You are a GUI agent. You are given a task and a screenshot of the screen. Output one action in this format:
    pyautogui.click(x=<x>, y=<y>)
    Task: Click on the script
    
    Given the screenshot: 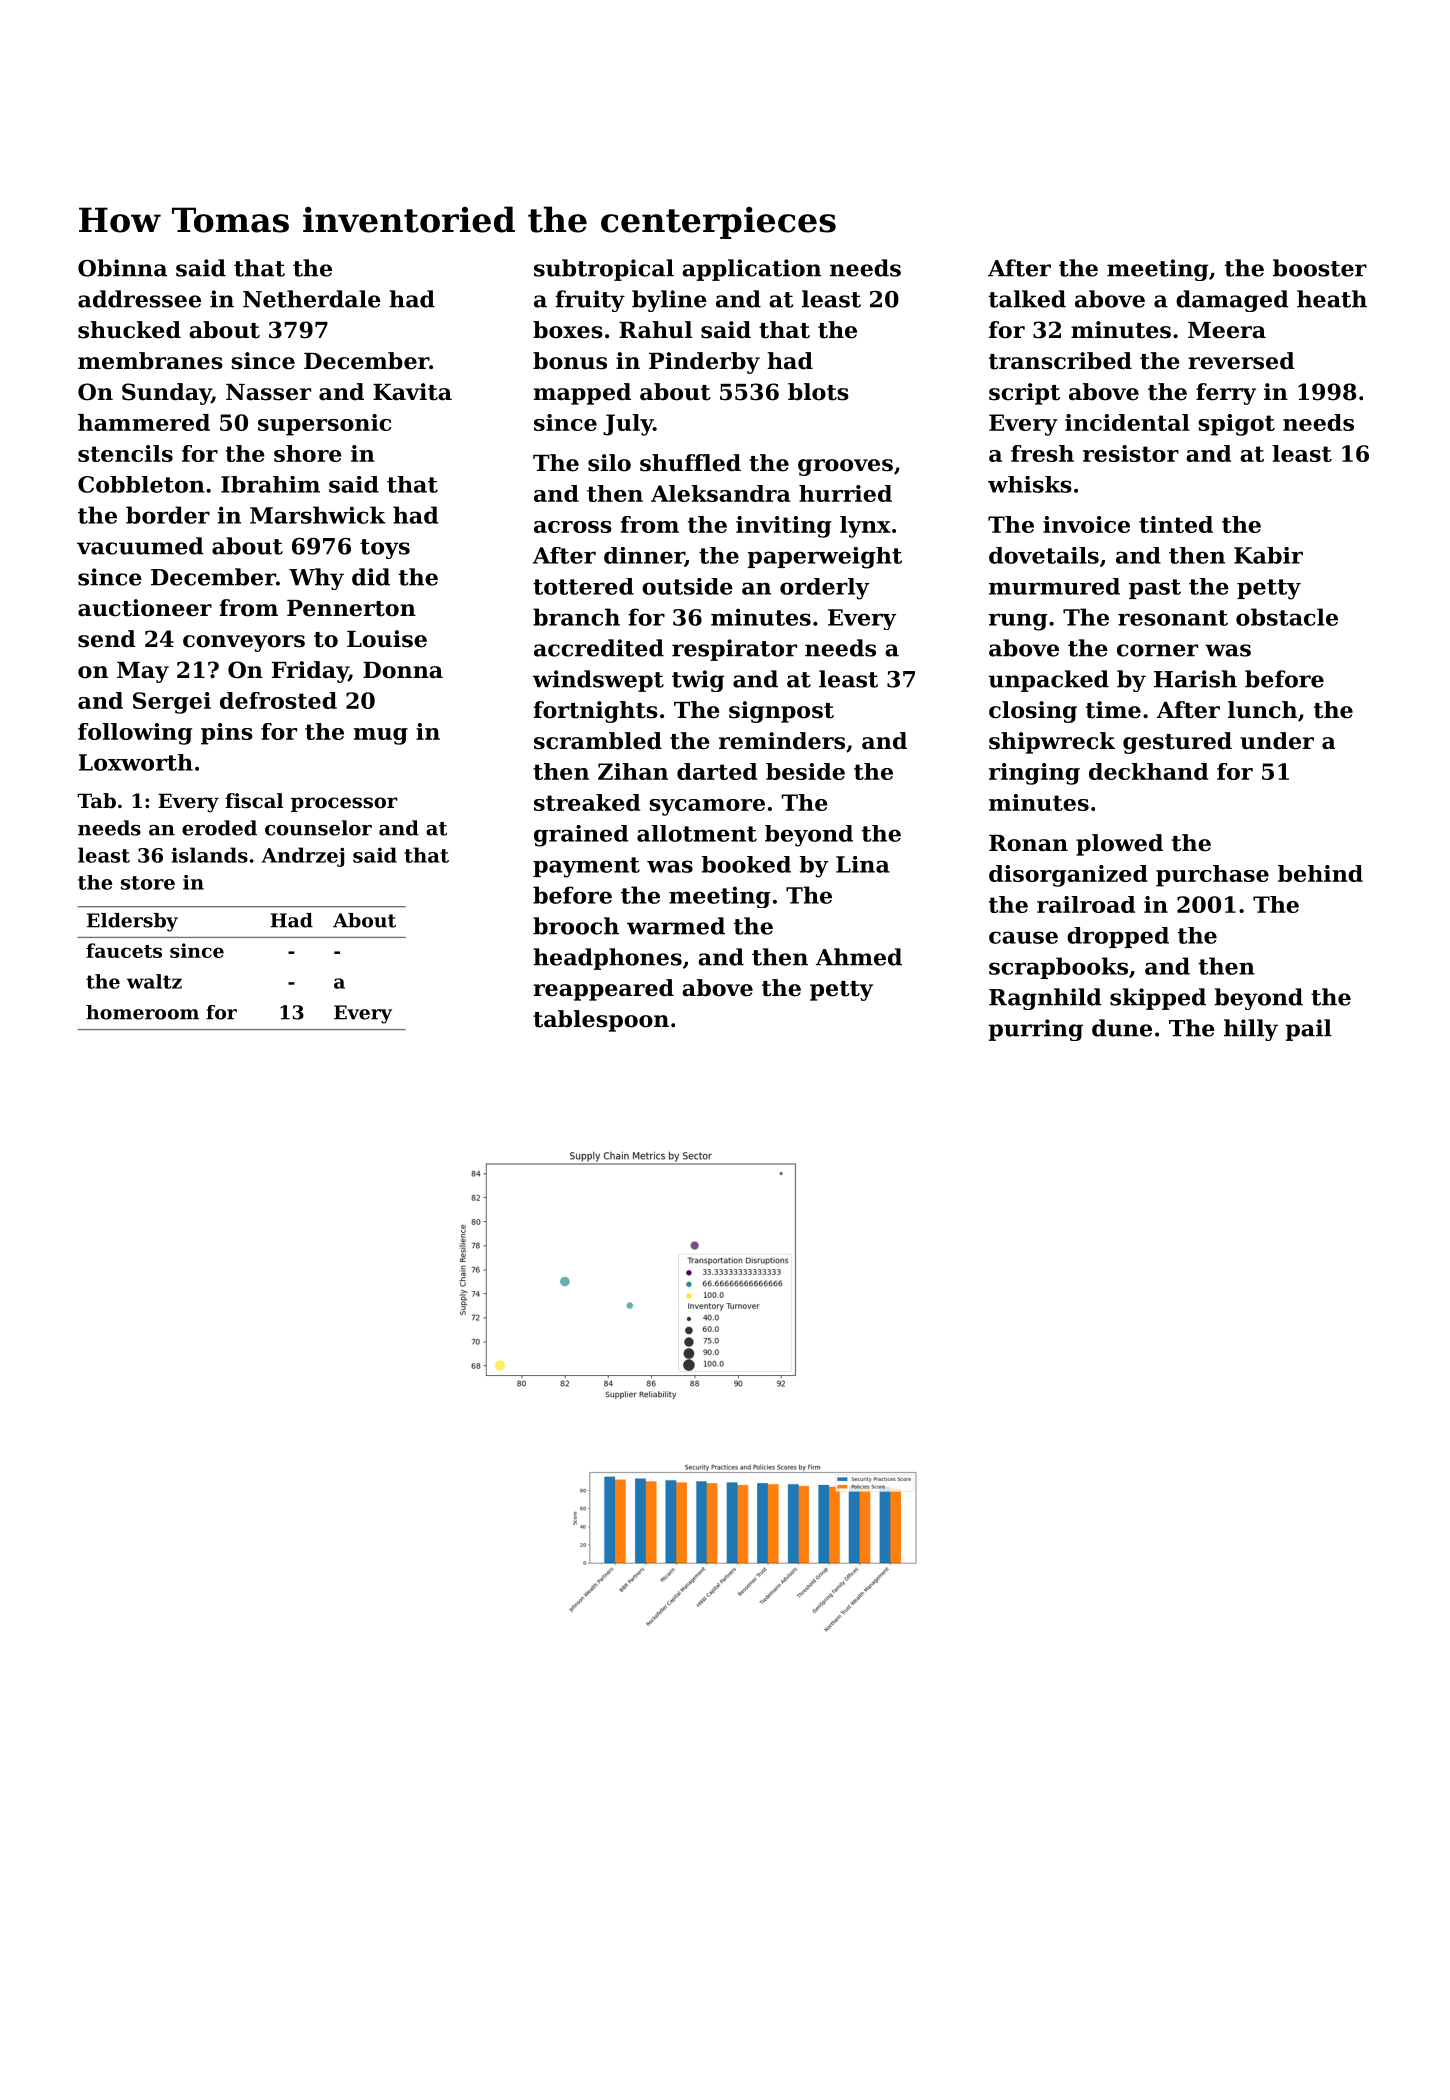 What is the action you would take?
    pyautogui.click(x=1024, y=394)
